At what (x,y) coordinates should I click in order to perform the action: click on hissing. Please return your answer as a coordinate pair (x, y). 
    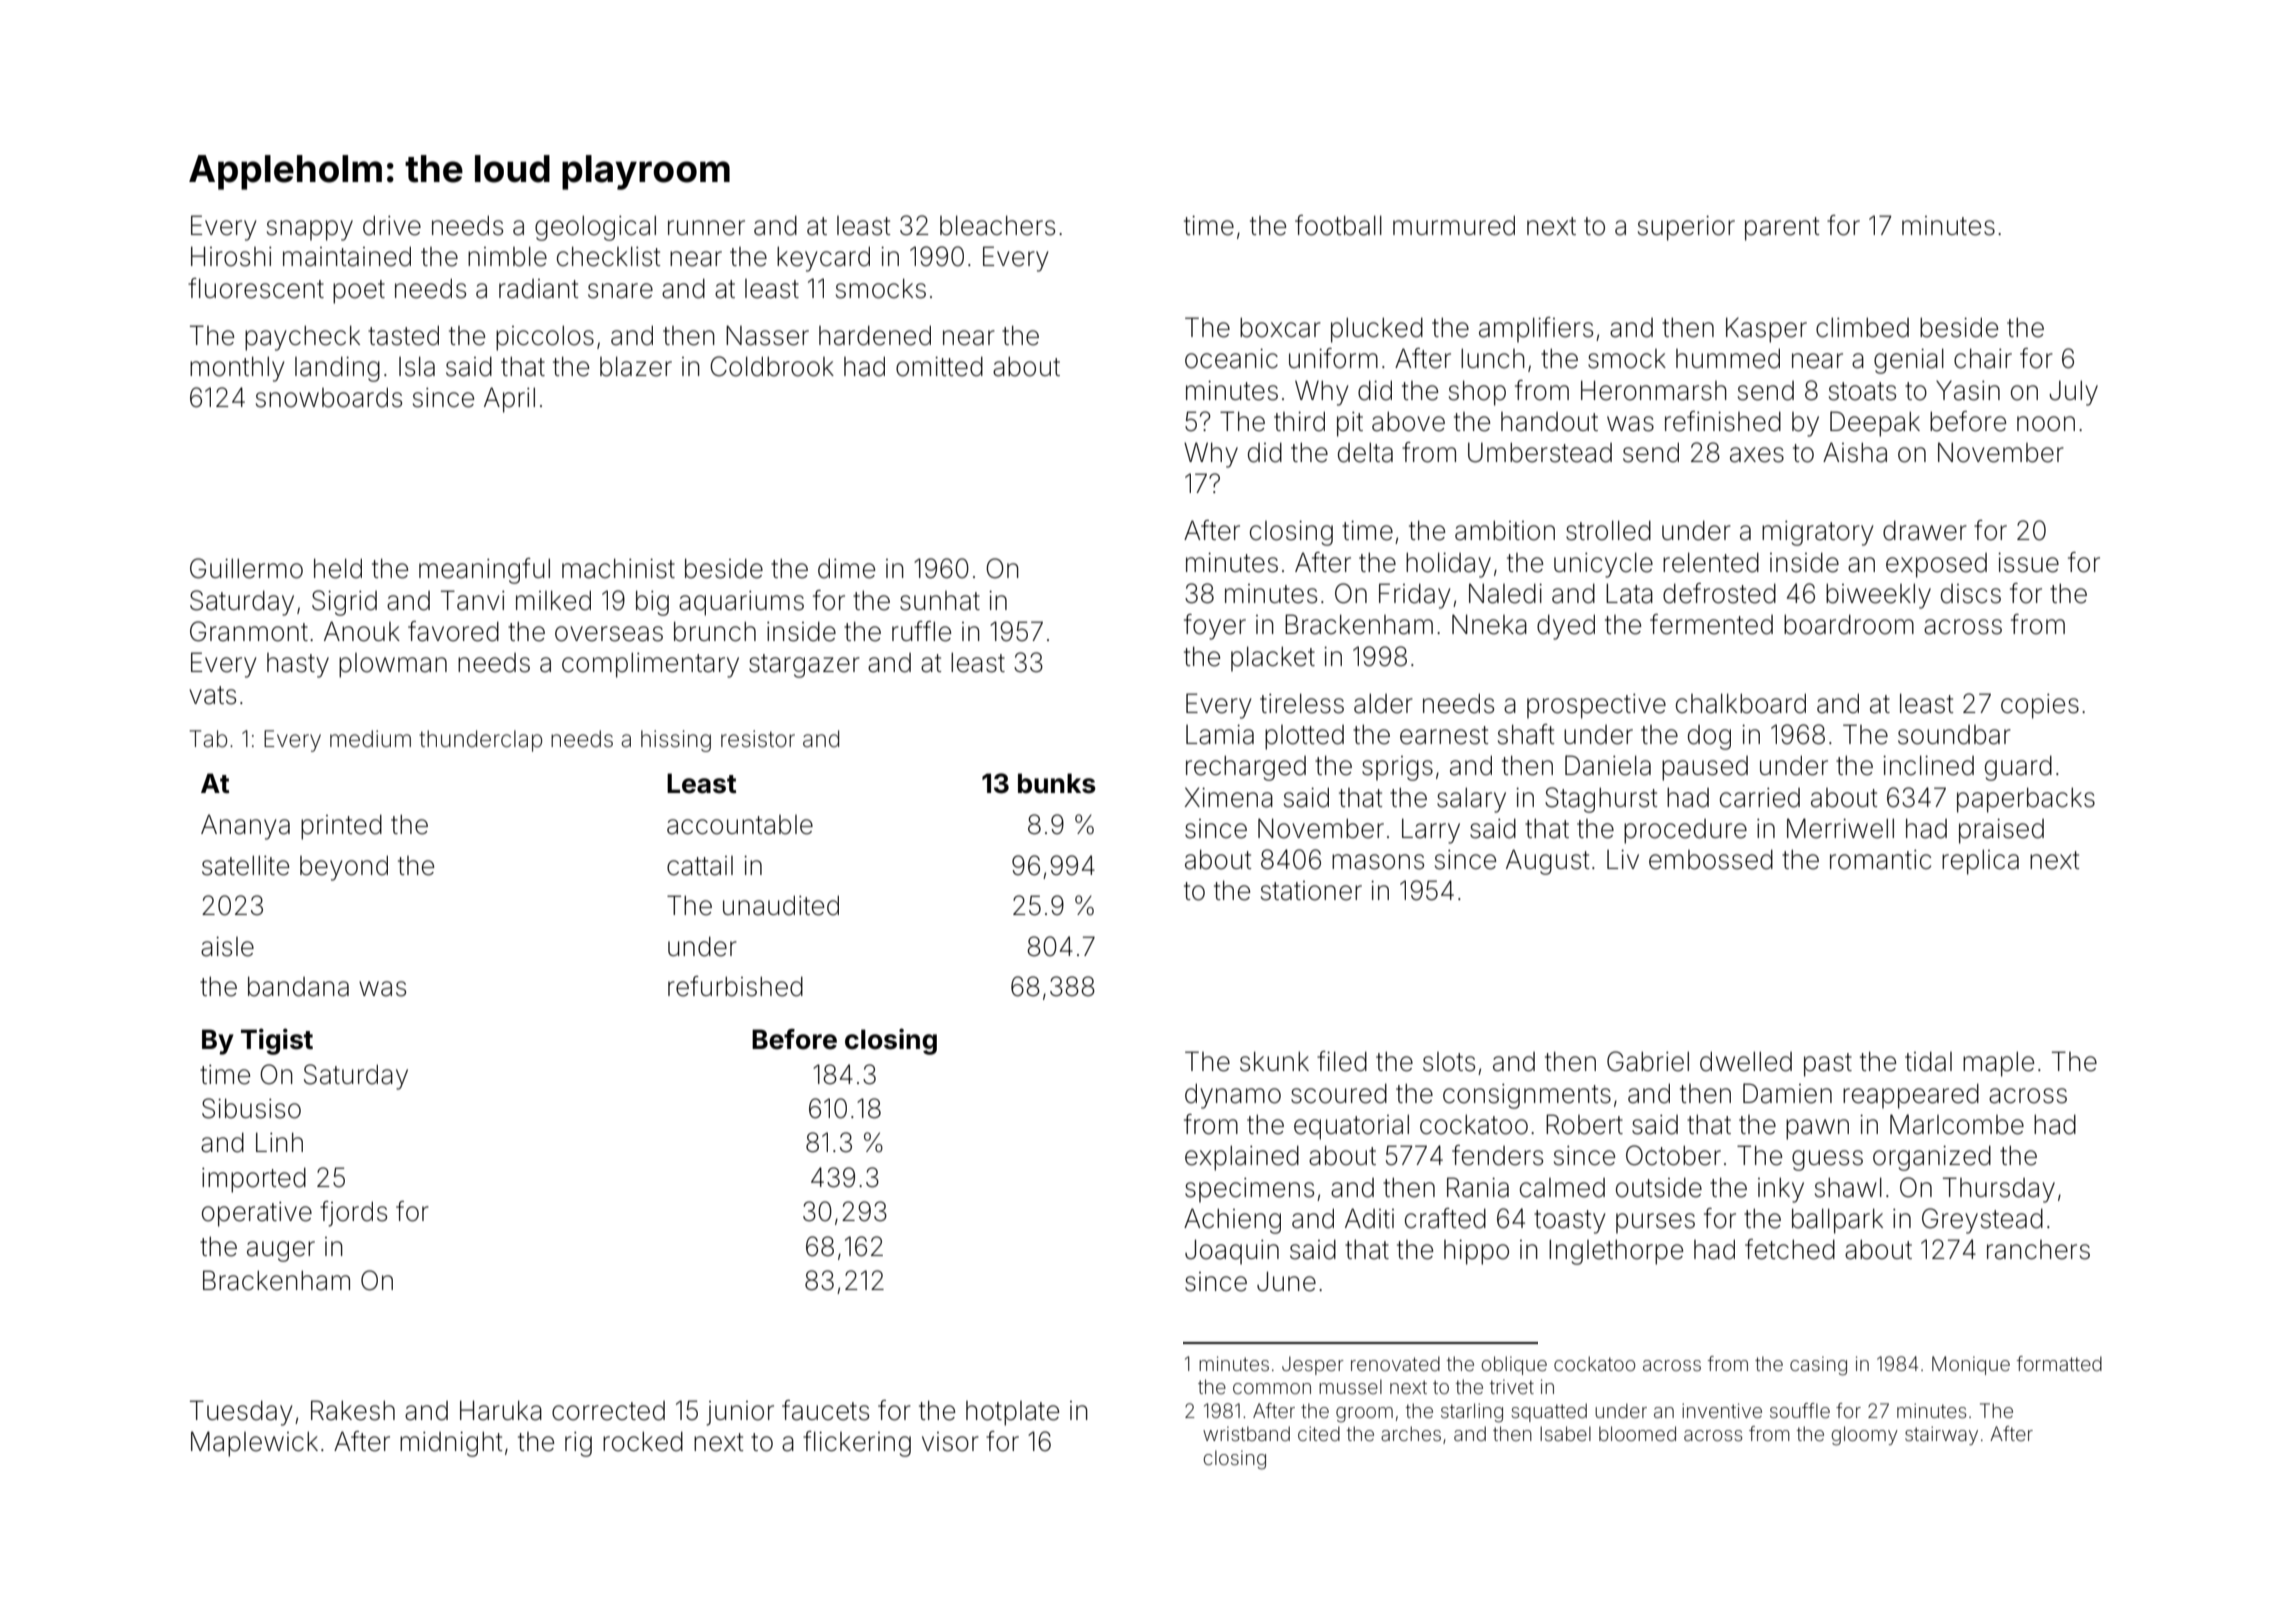
    Looking at the image, I should click on (676, 741).
